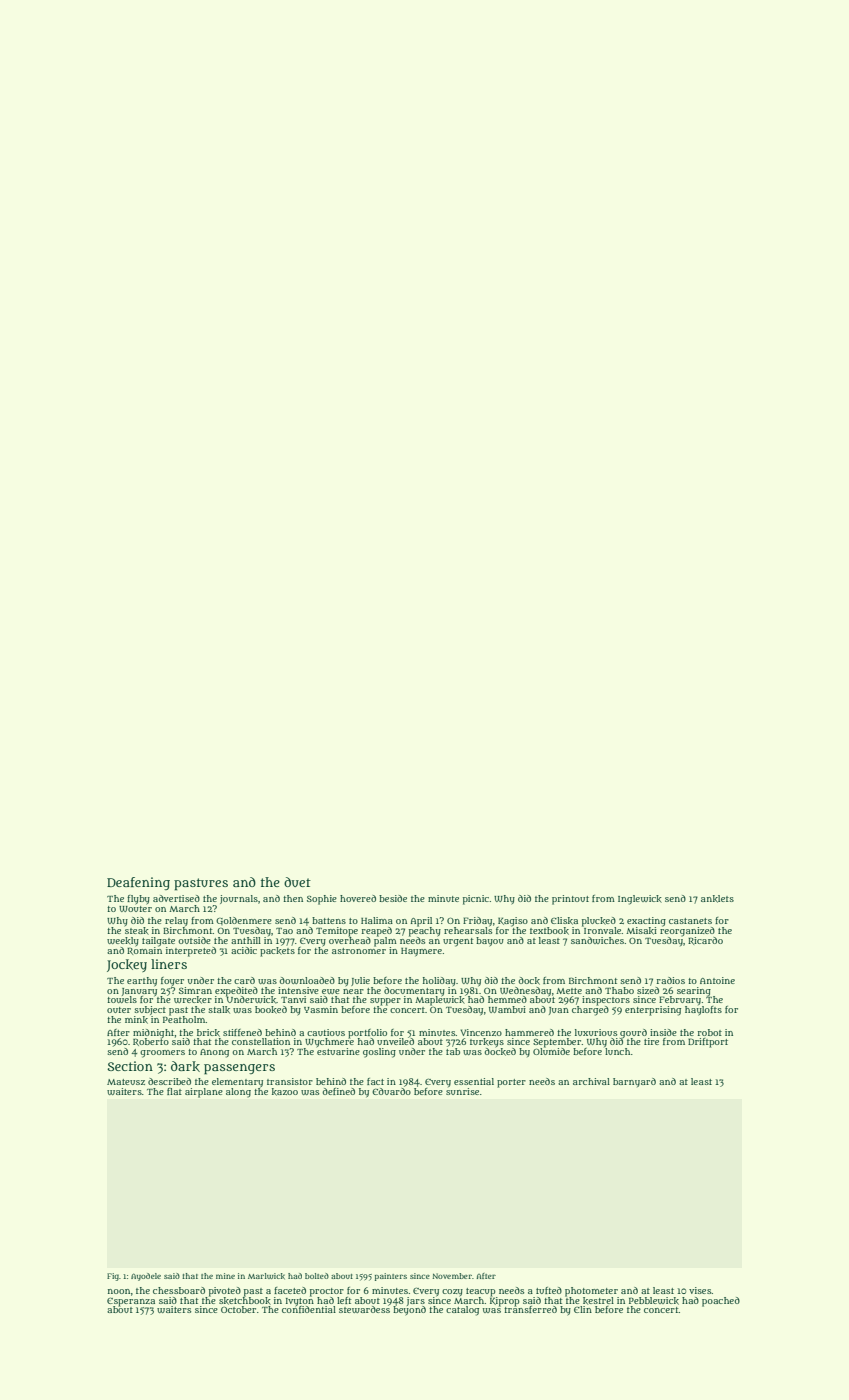  I want to click on Vincenzo, so click(481, 1032).
